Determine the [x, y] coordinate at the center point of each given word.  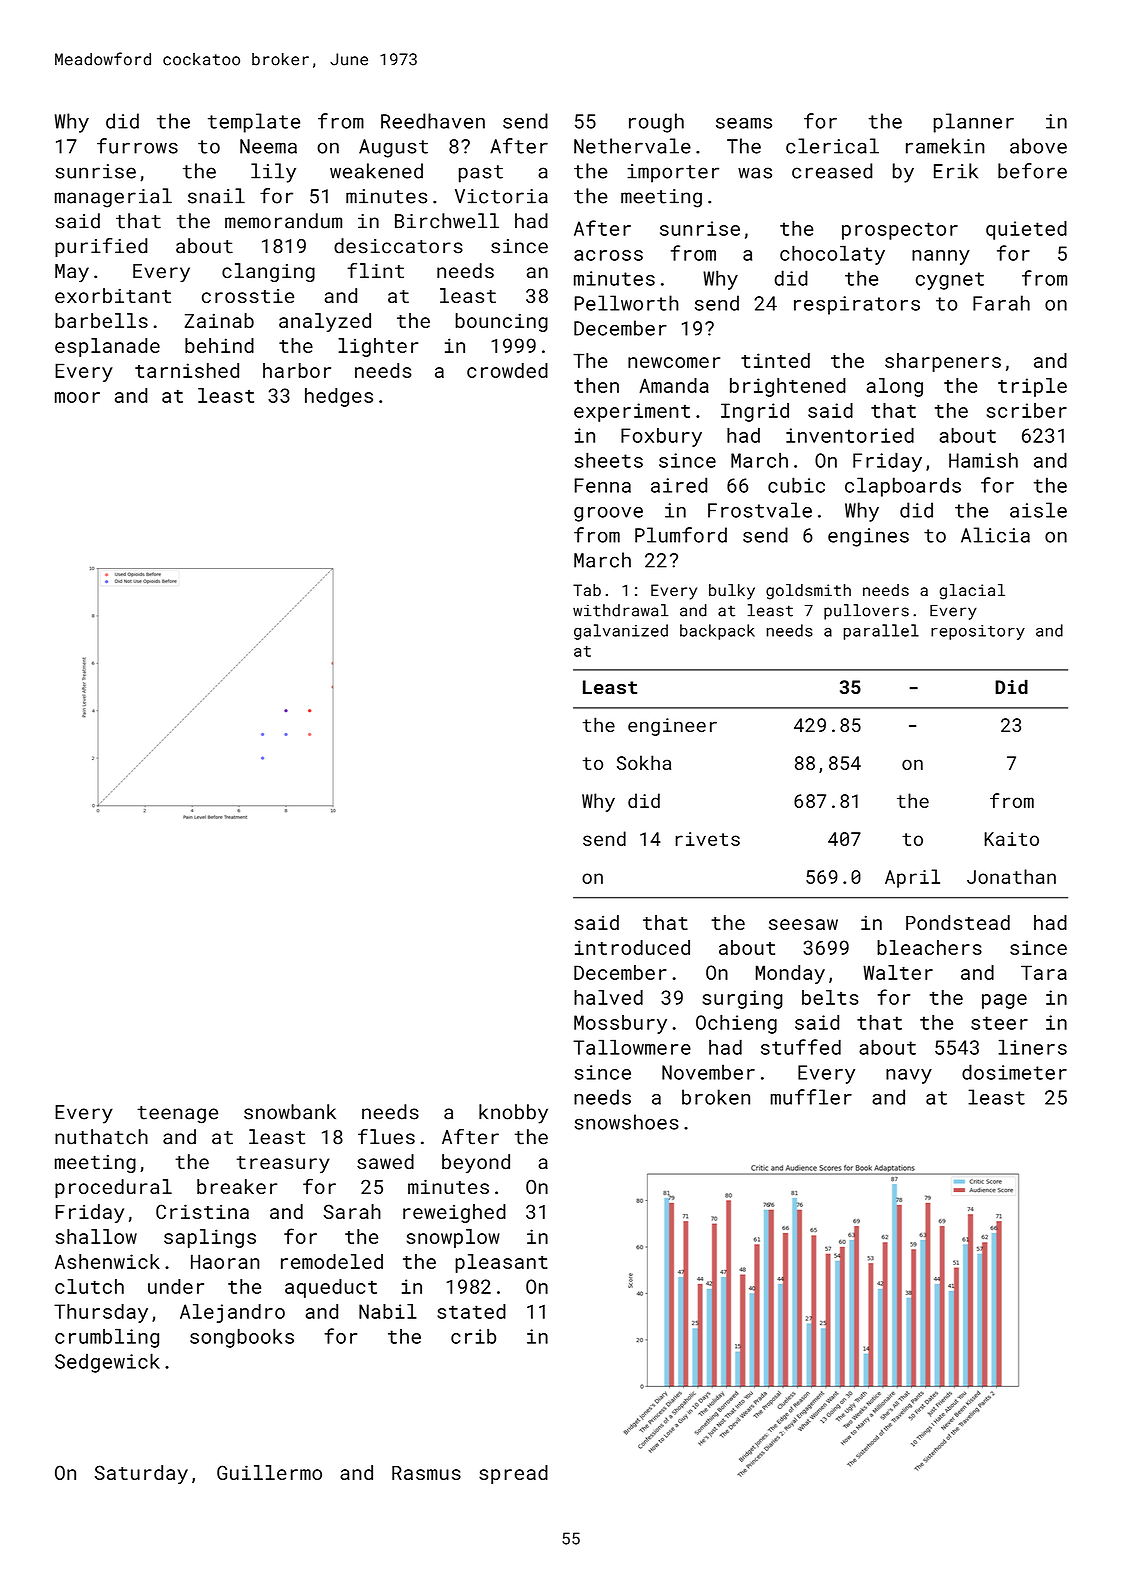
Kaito [1011, 839]
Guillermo [269, 1472]
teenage [177, 1115]
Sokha [644, 762]
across [608, 255]
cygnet [950, 281]
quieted [1026, 230]
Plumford [681, 535]
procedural [113, 1188]
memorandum [283, 221]
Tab [587, 590]
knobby [513, 1114]
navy [909, 1076]
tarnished [187, 370]
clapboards [903, 487]
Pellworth [627, 303]
